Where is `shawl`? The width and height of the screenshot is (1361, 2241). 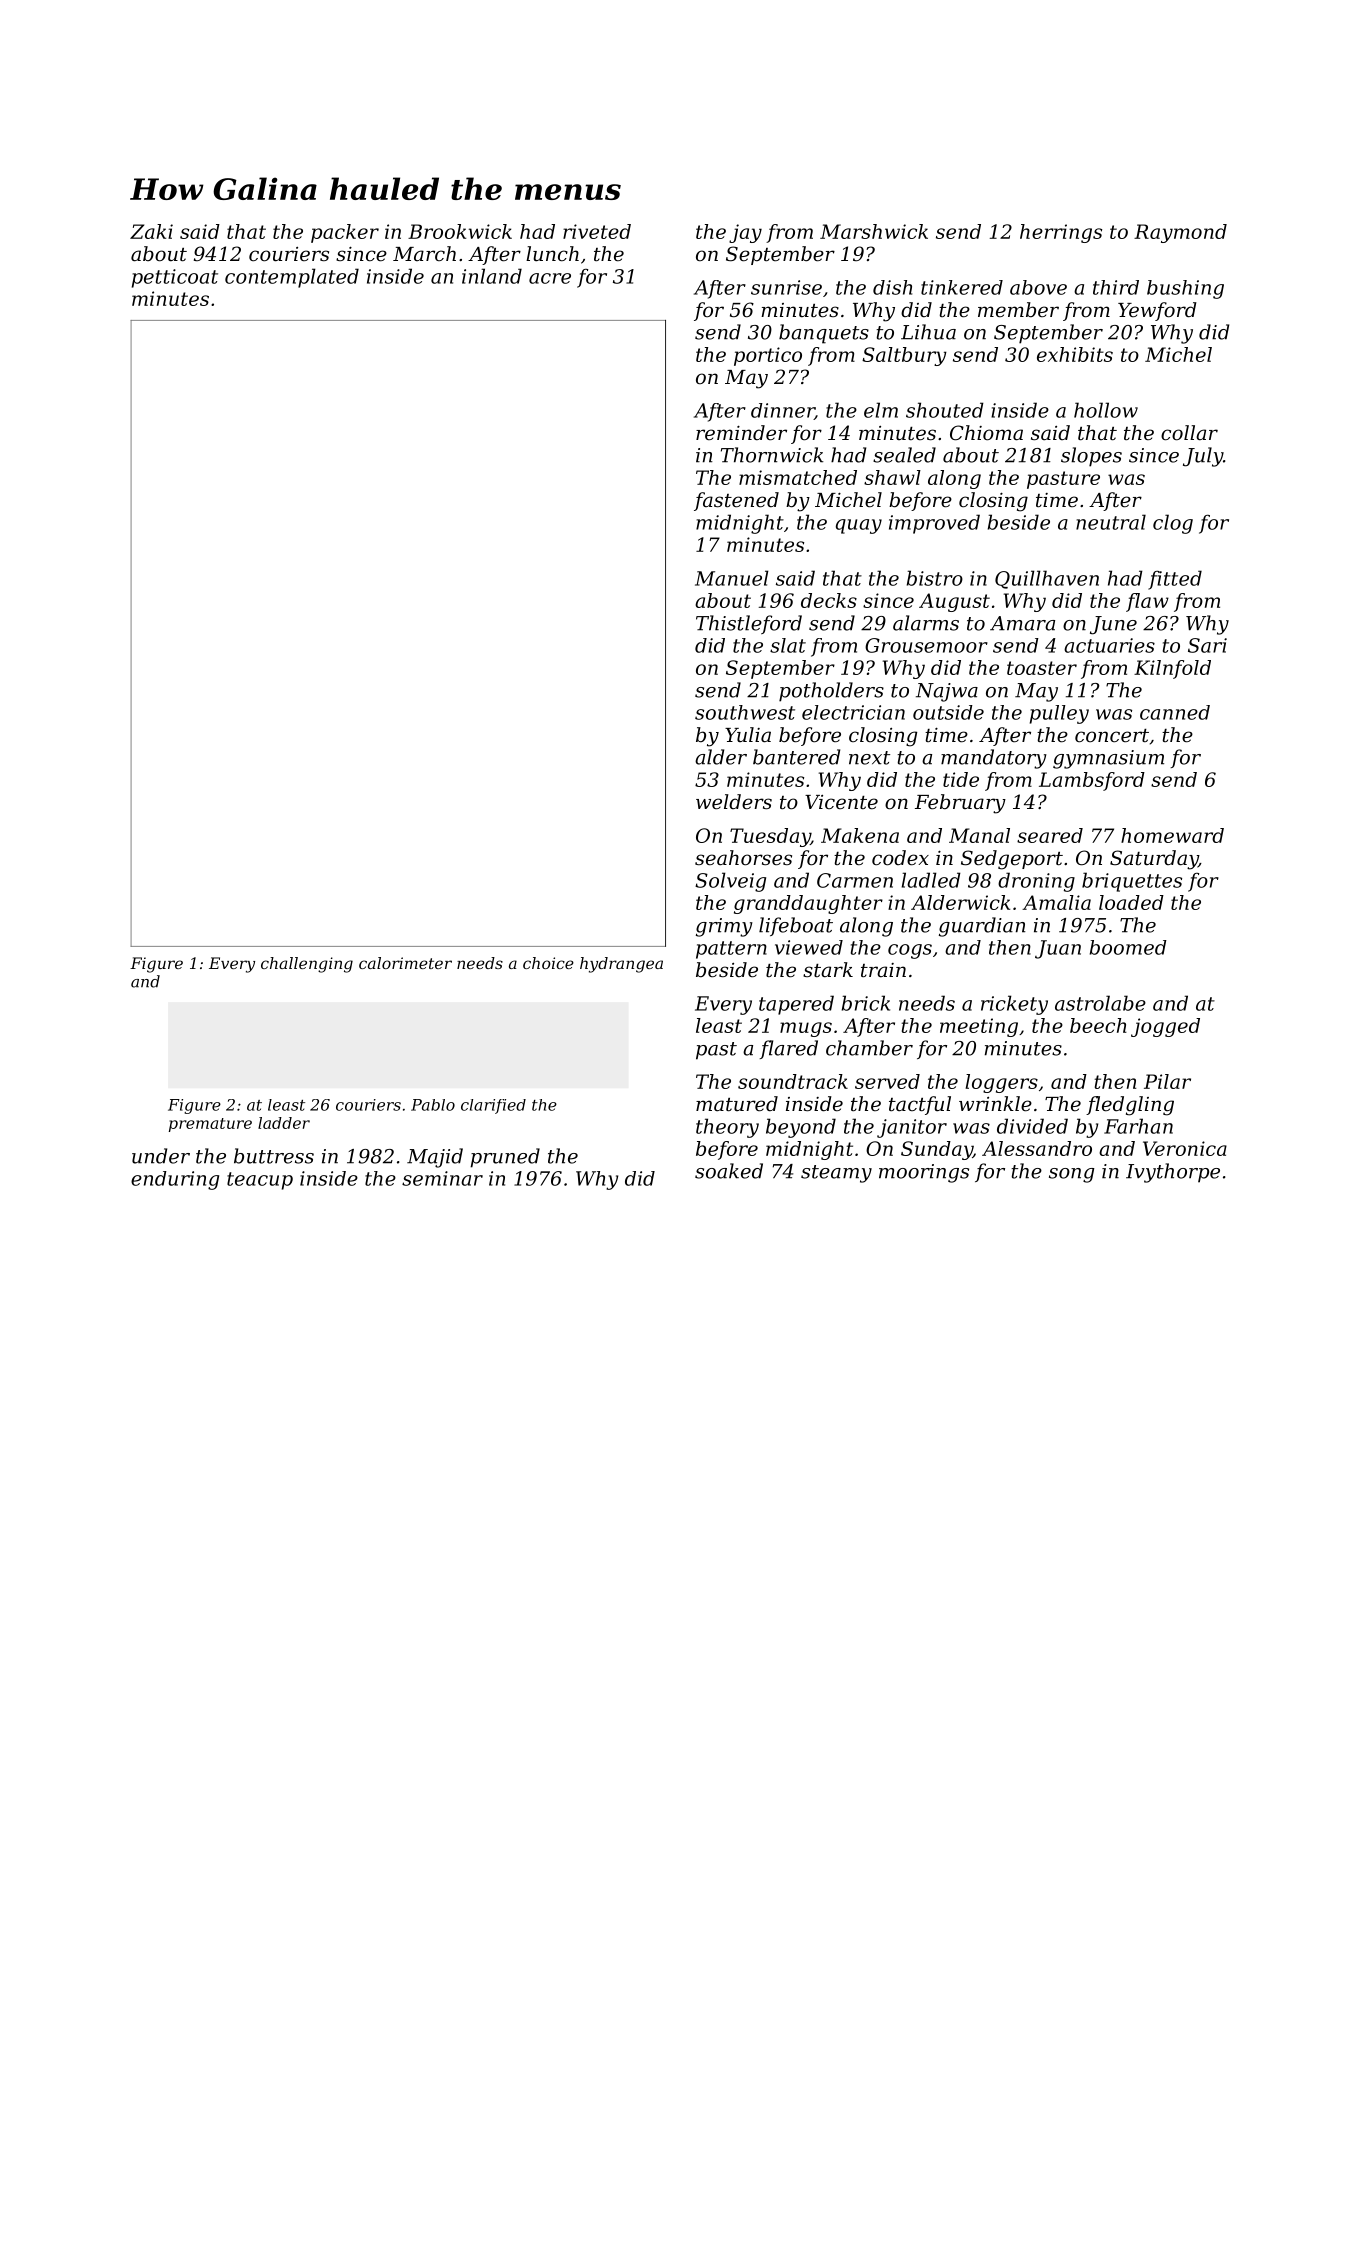
shawl is located at coordinates (892, 477).
